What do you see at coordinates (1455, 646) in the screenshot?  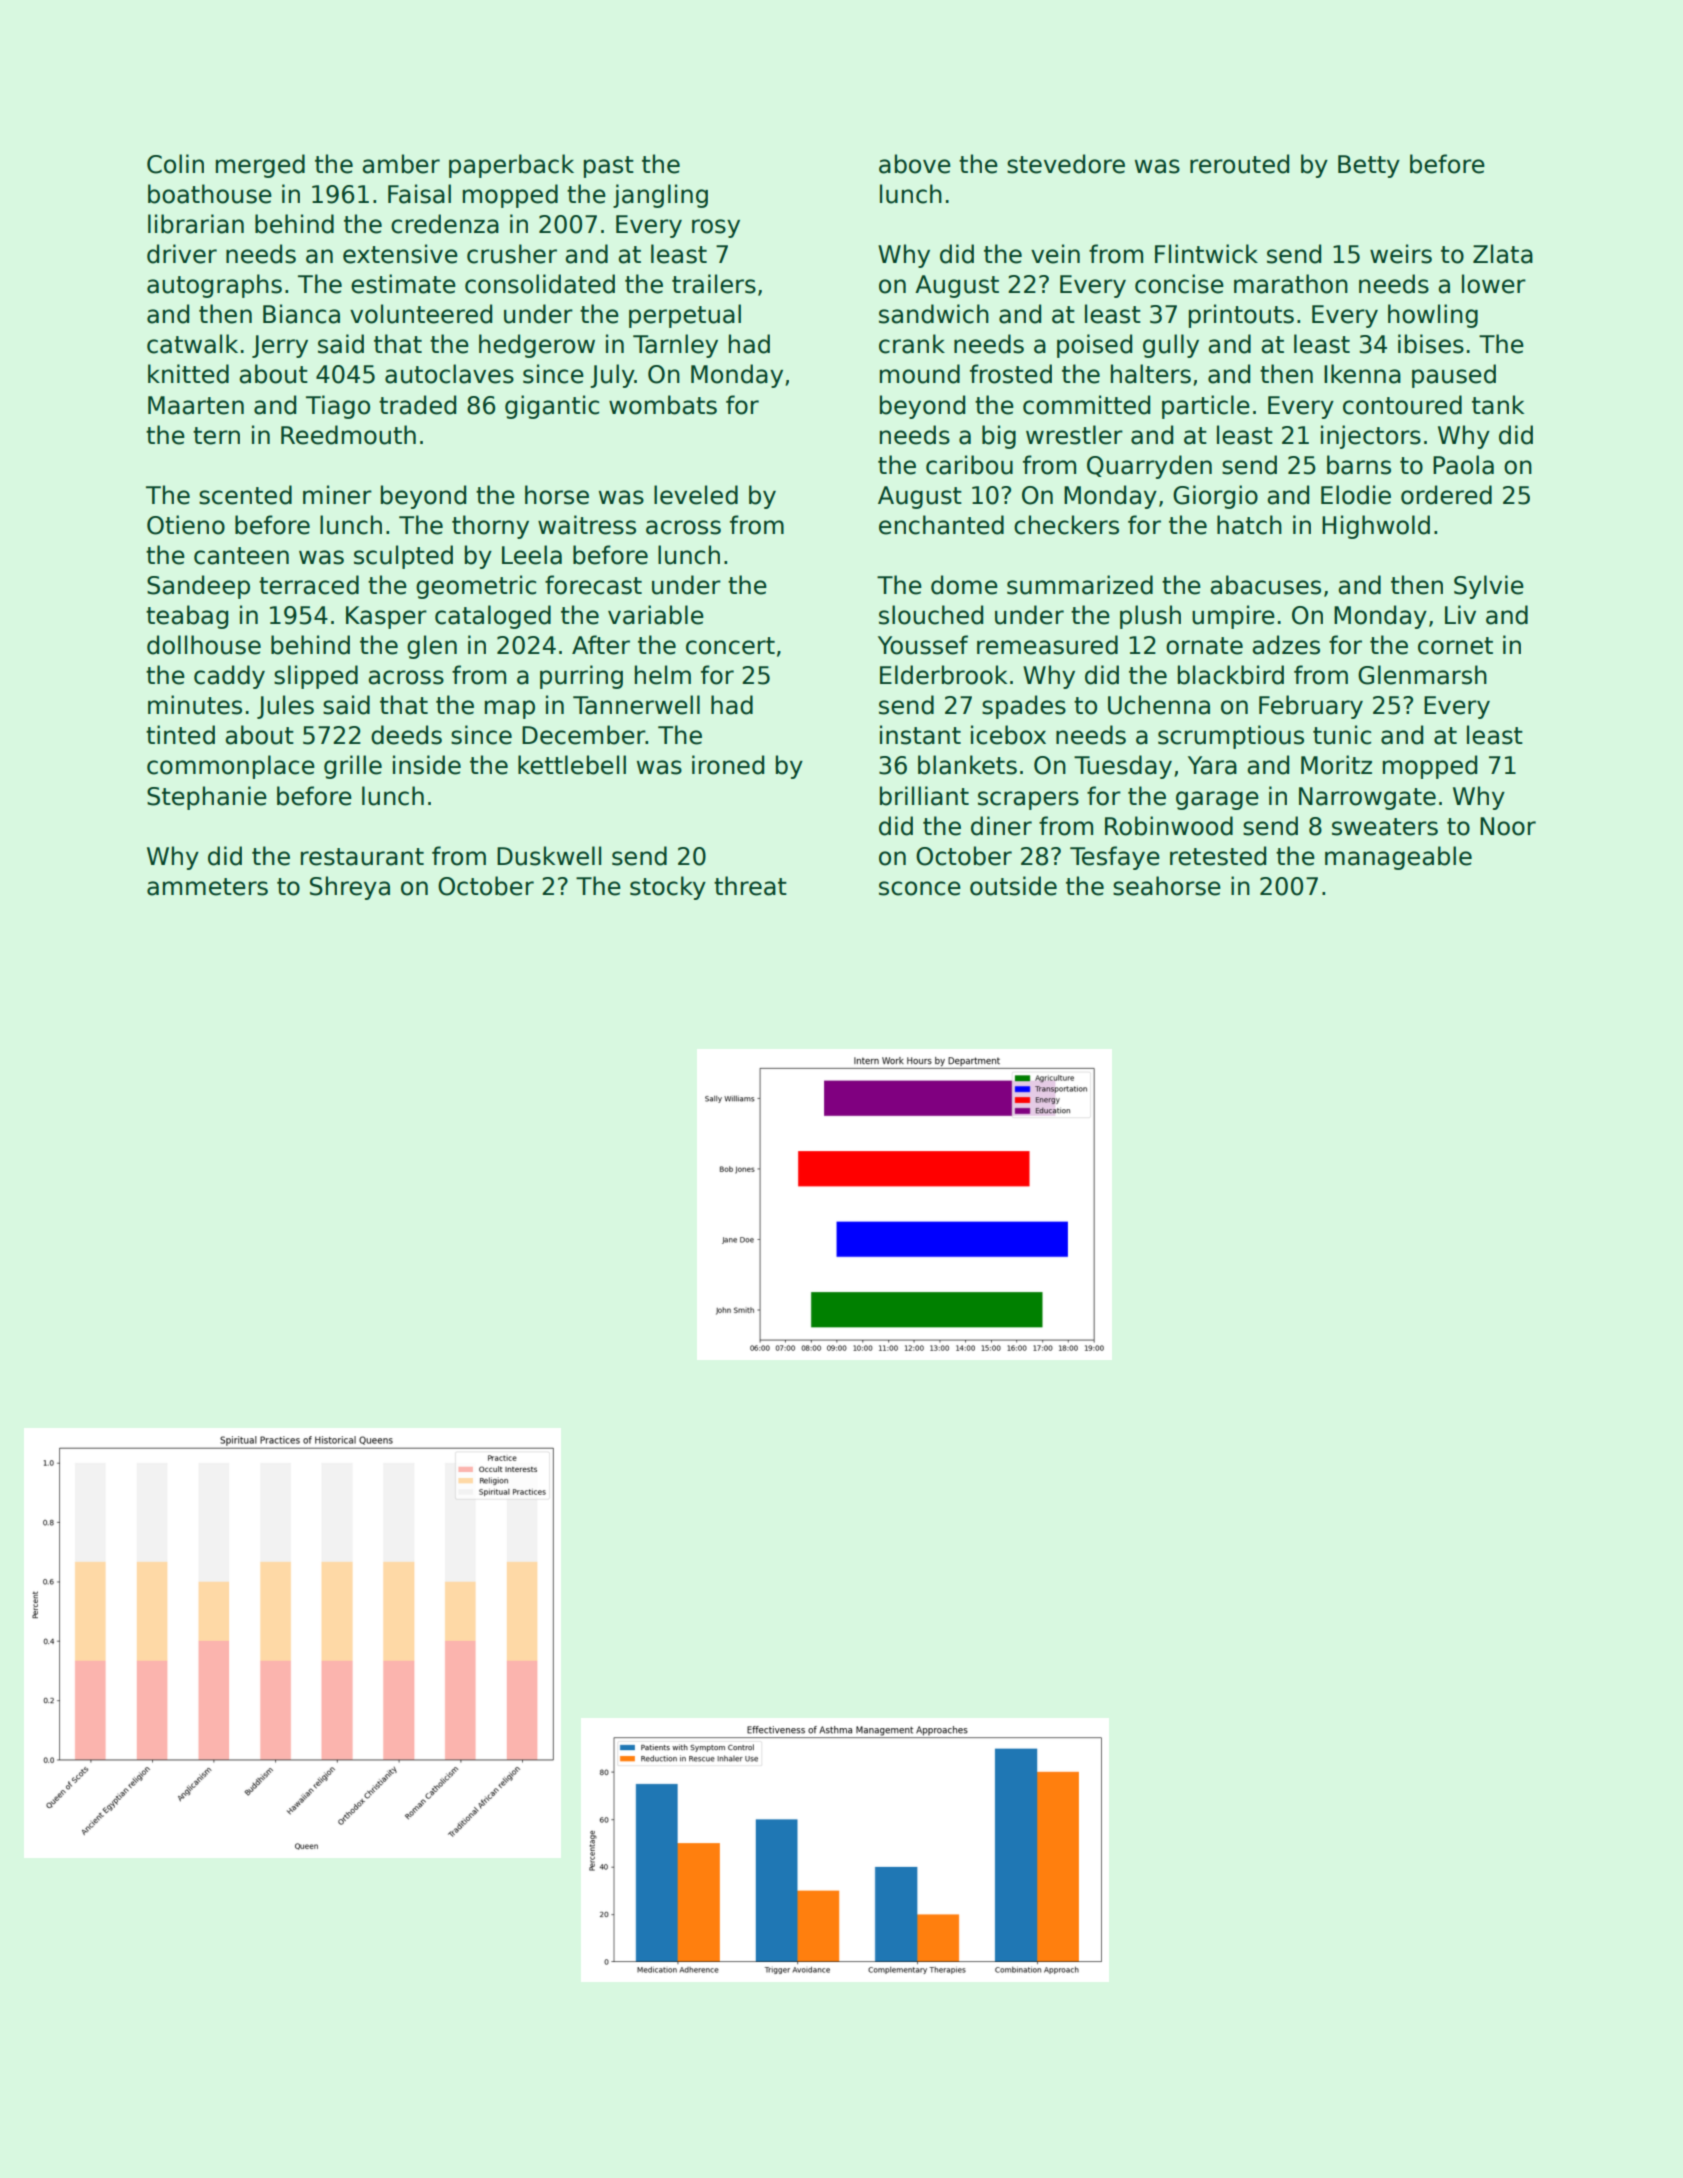 I see `cornet` at bounding box center [1455, 646].
